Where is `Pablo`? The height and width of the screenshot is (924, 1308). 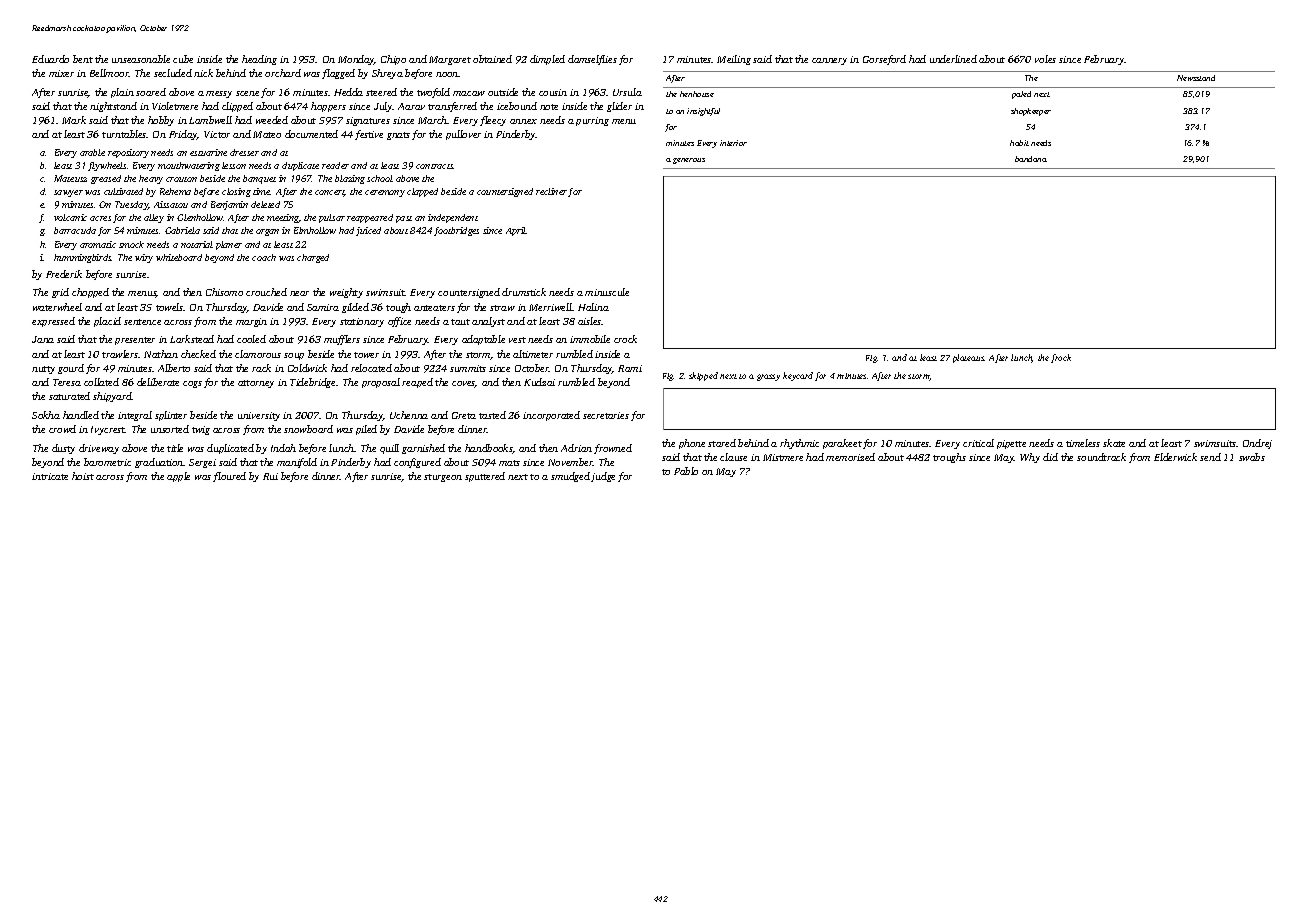
Pablo is located at coordinates (686, 471).
